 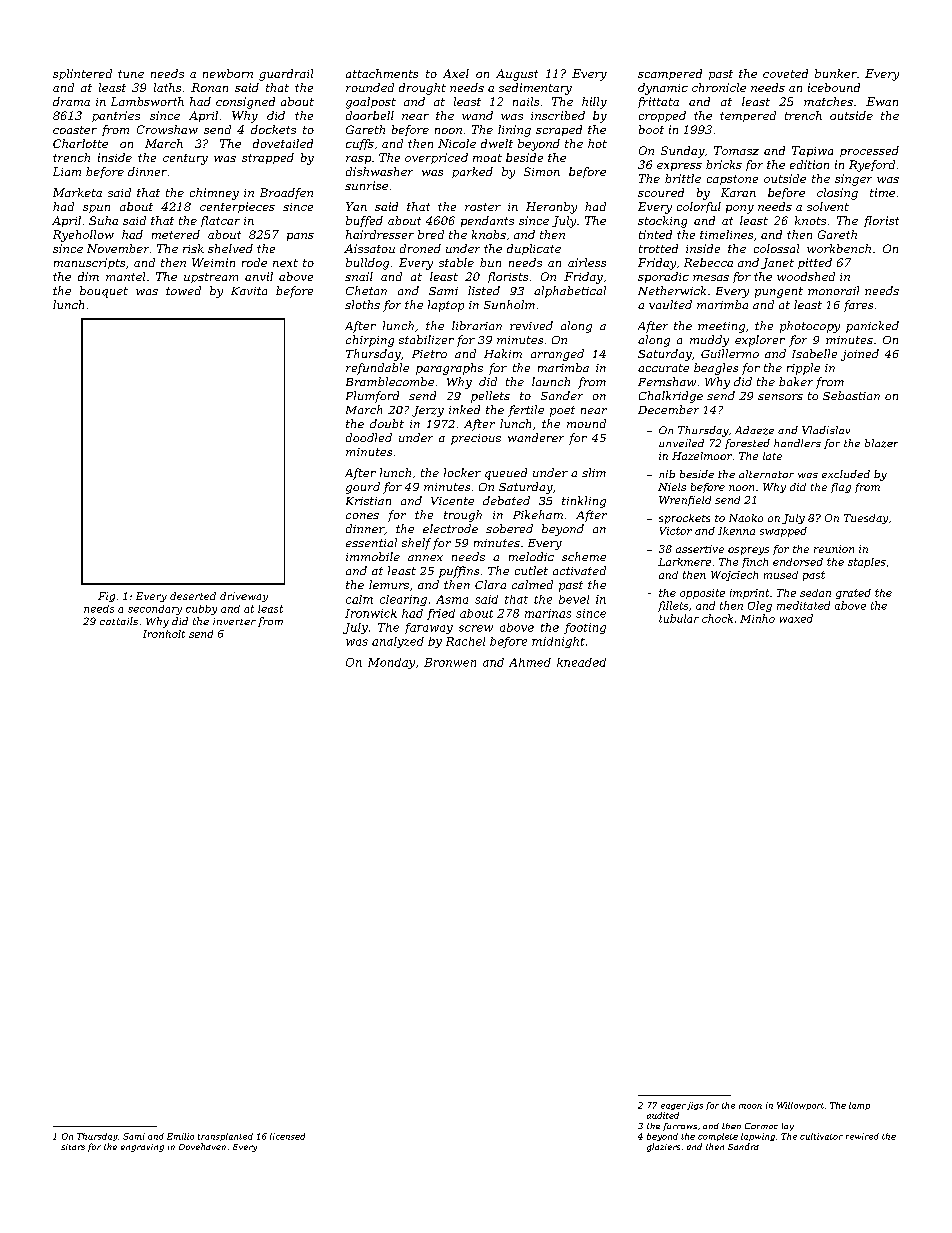 What do you see at coordinates (391, 663) in the screenshot?
I see `Monday` at bounding box center [391, 663].
